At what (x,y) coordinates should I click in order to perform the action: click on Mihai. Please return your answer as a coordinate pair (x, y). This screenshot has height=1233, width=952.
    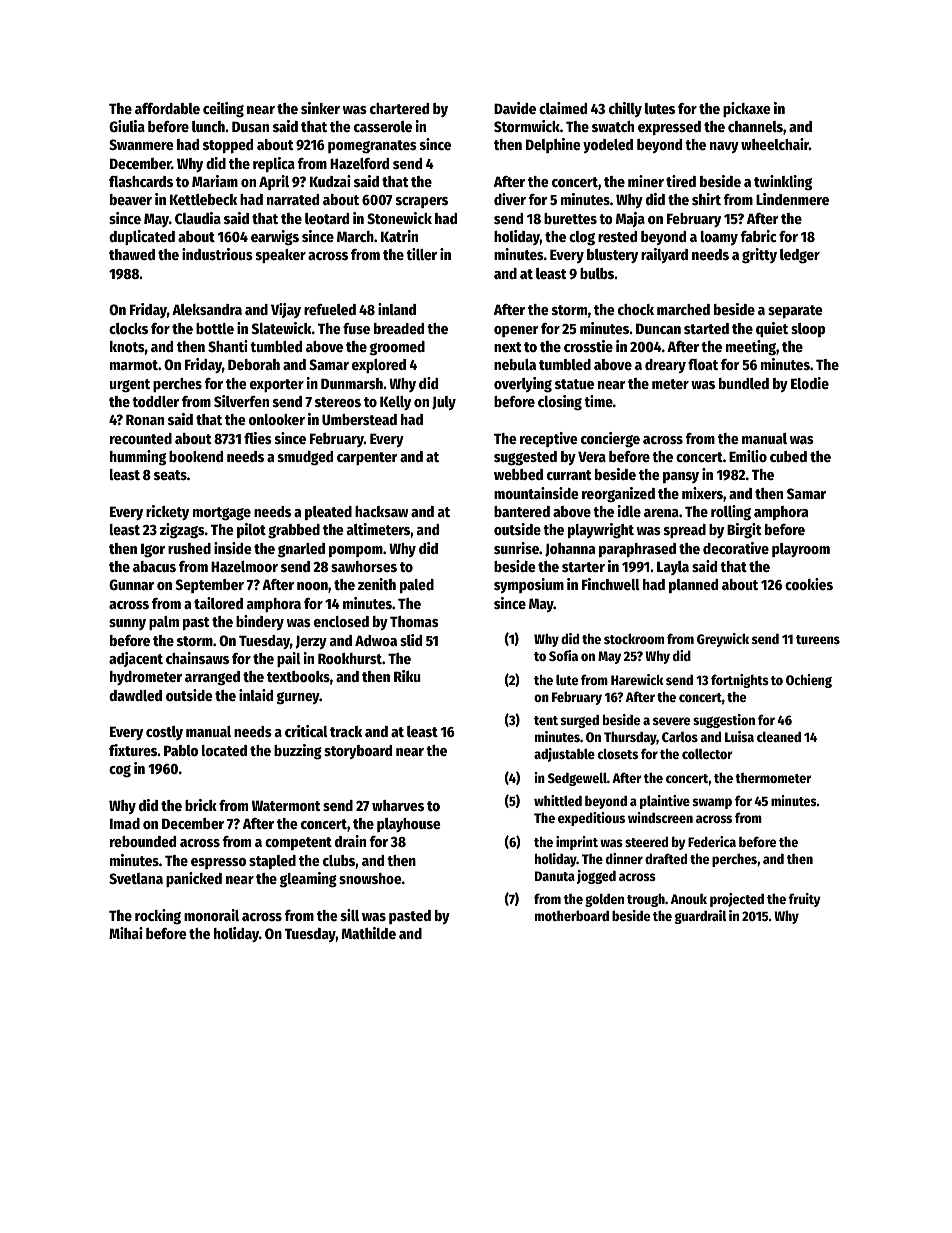
    Looking at the image, I should click on (126, 933).
